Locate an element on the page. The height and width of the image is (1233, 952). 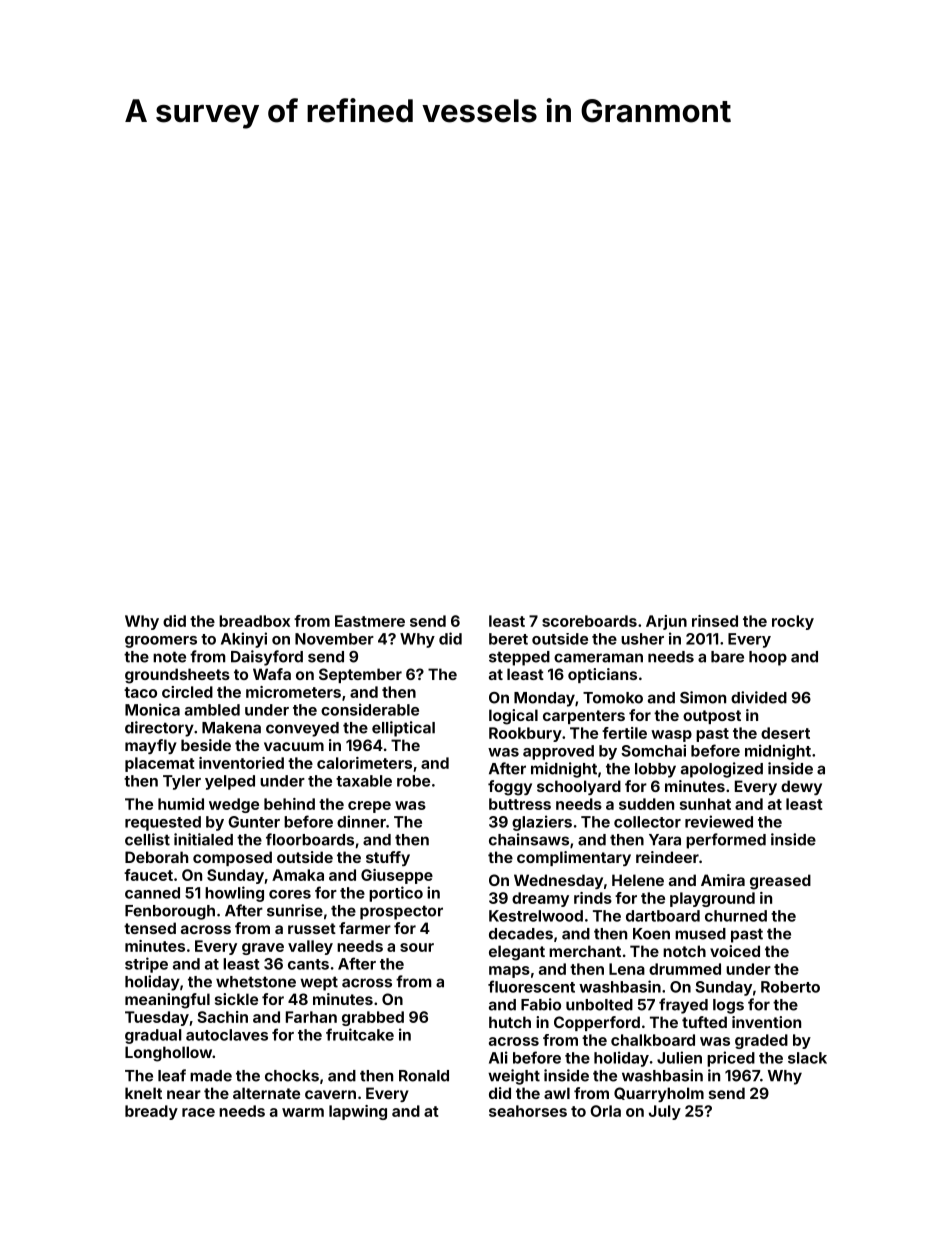
autoclaves is located at coordinates (227, 1035).
